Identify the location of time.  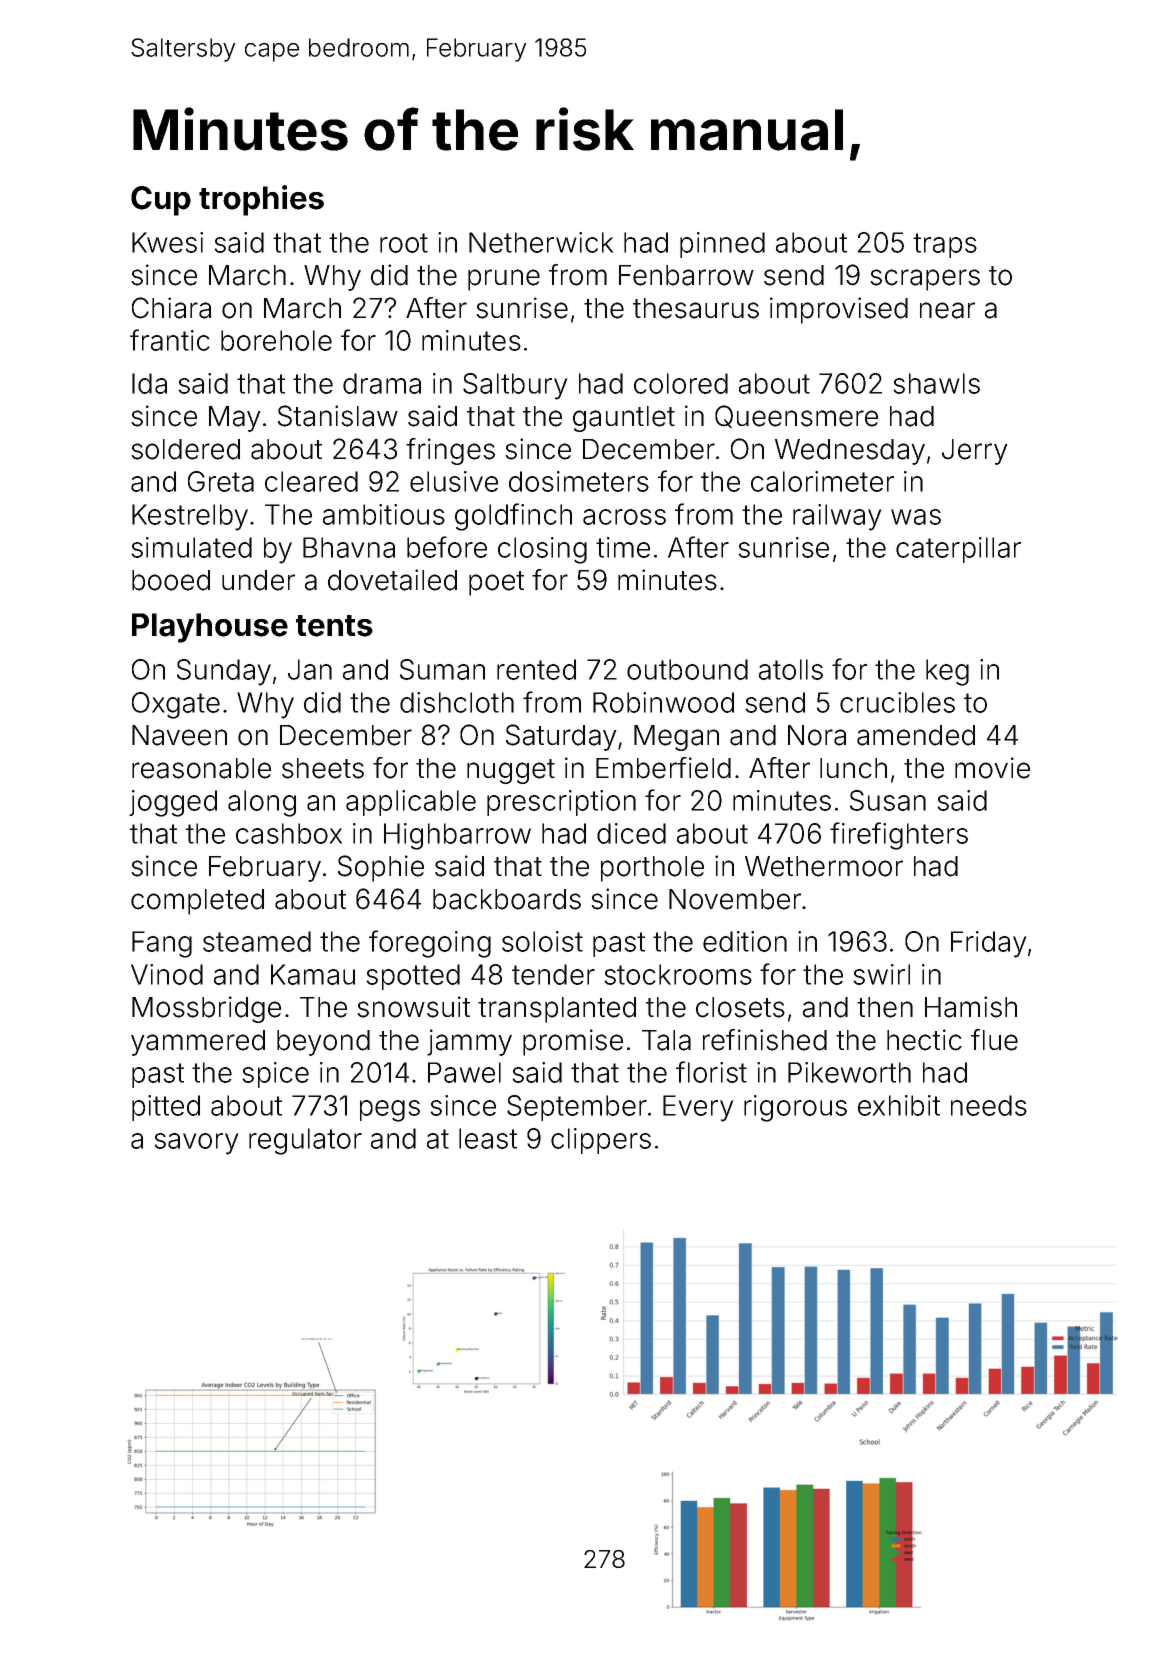
(623, 547).
